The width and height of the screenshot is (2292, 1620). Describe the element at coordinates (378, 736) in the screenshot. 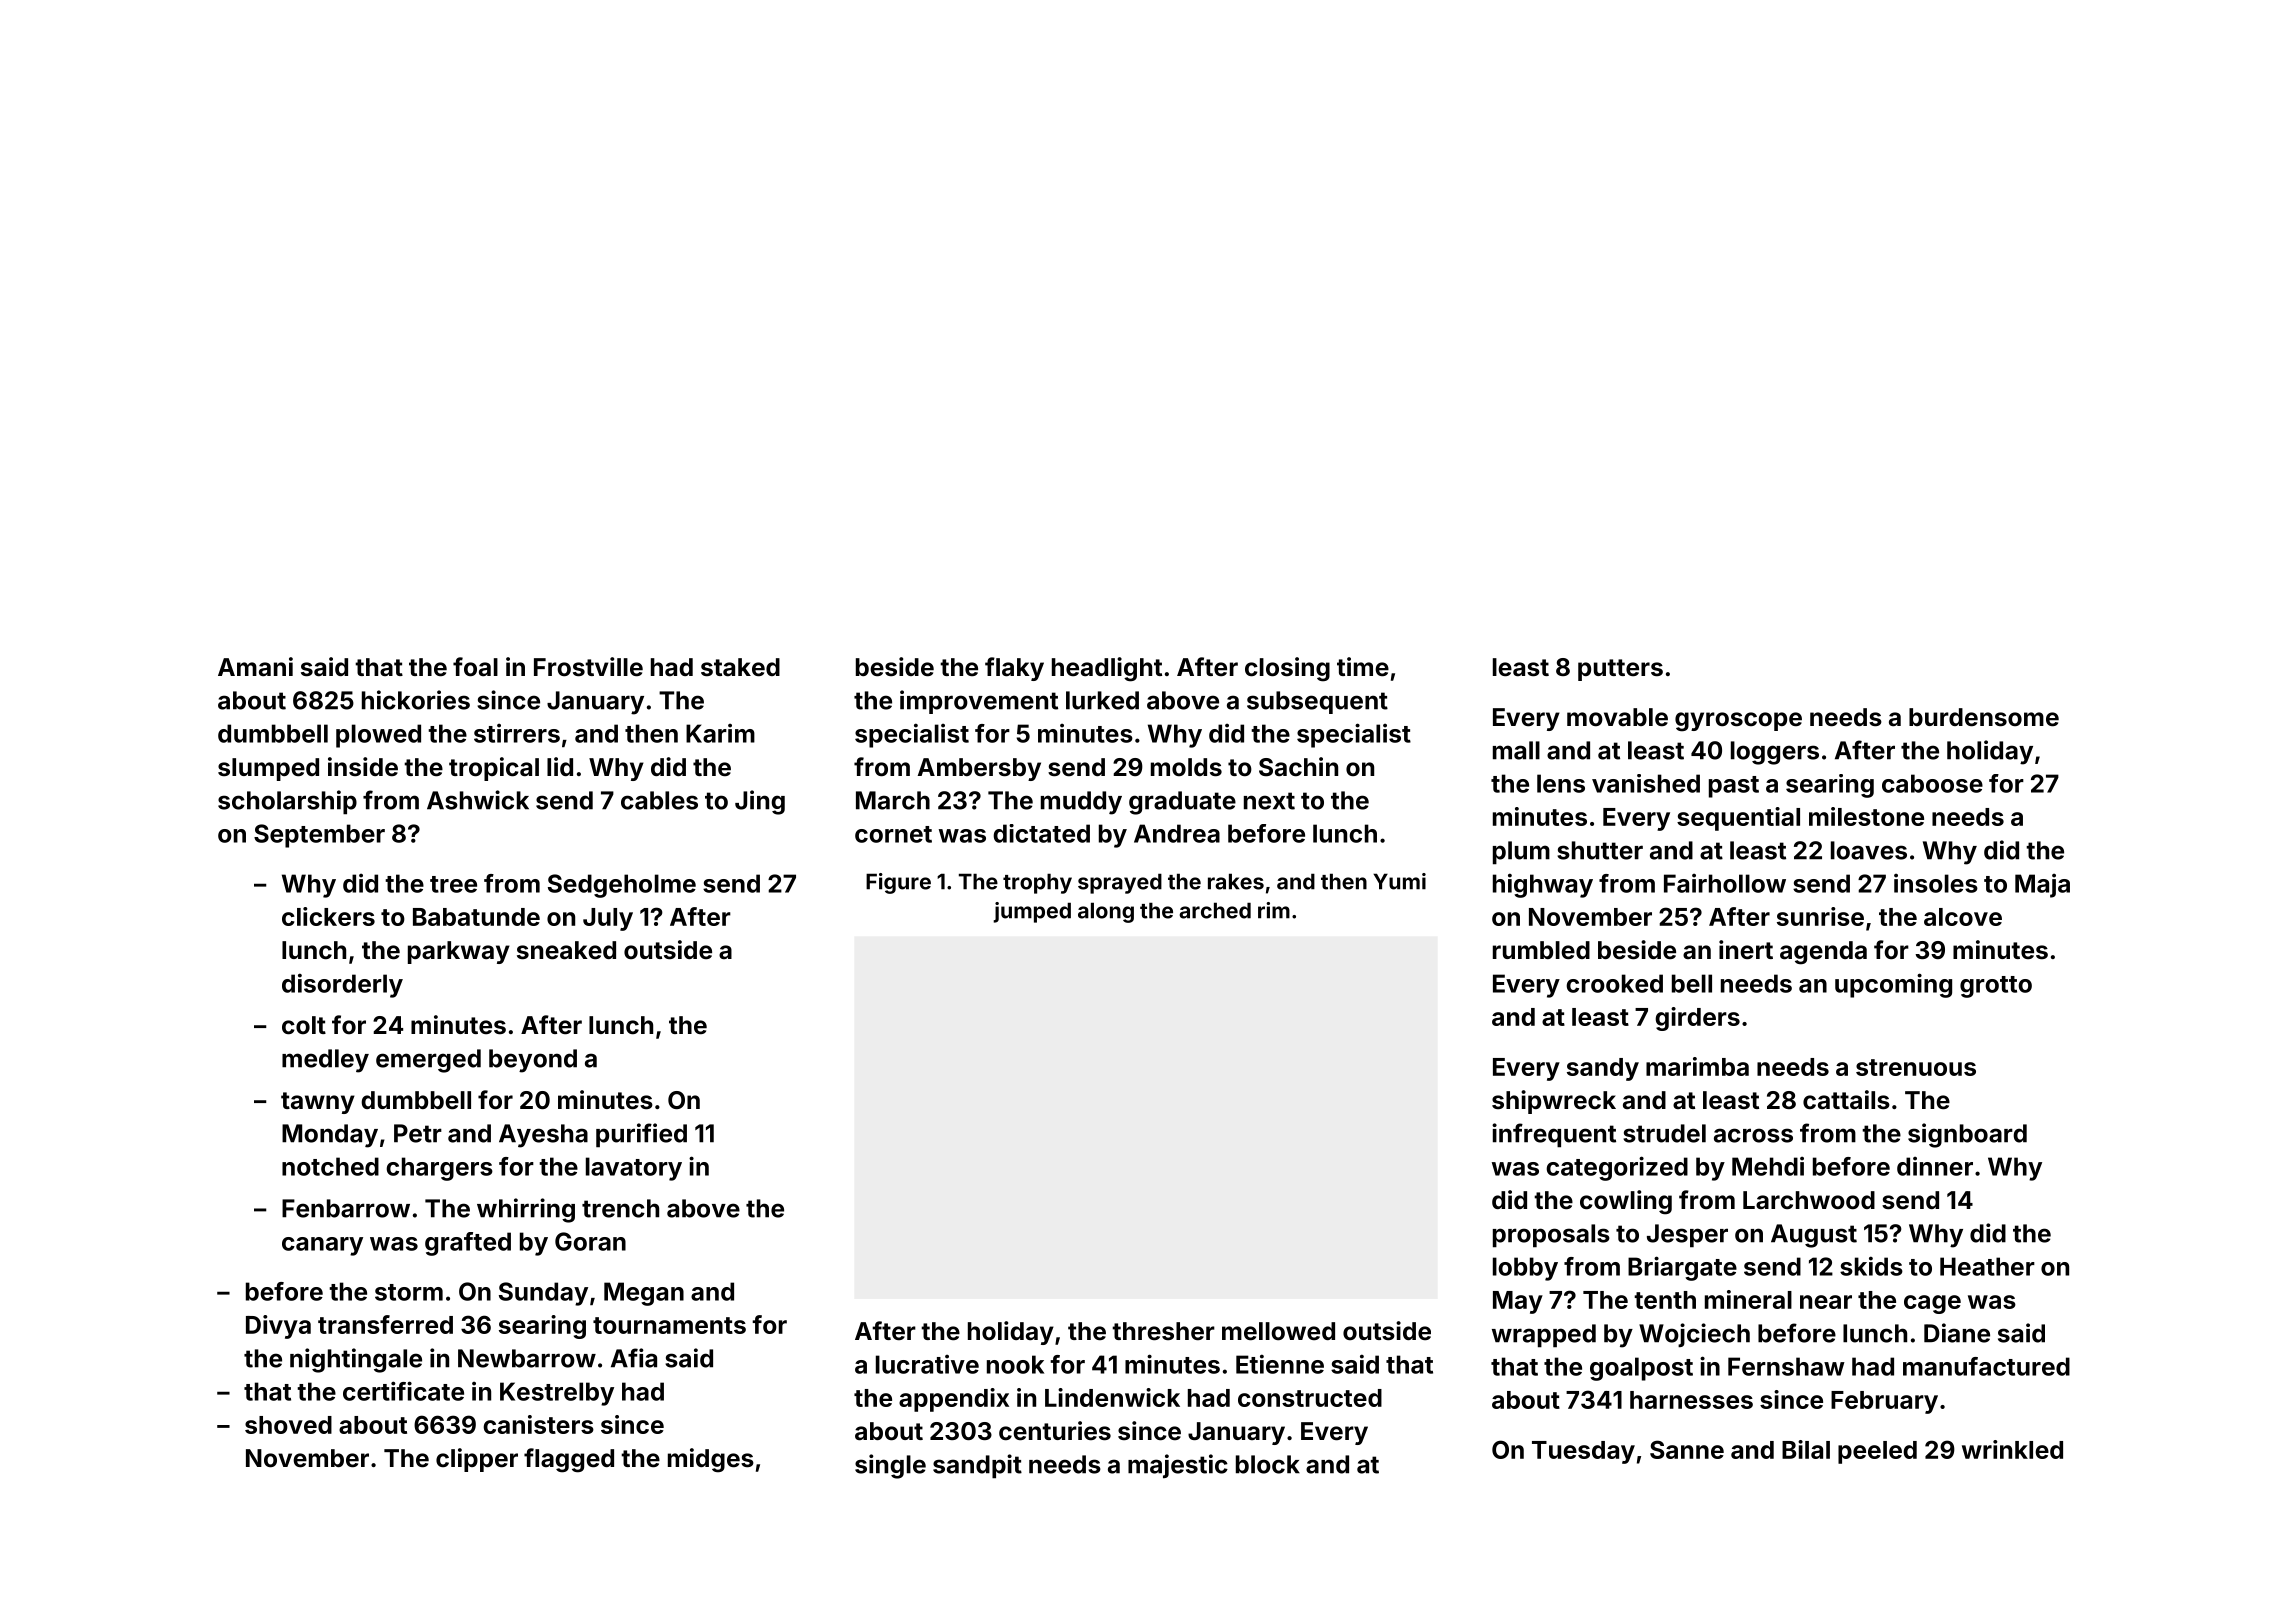

I see `plowed` at that location.
